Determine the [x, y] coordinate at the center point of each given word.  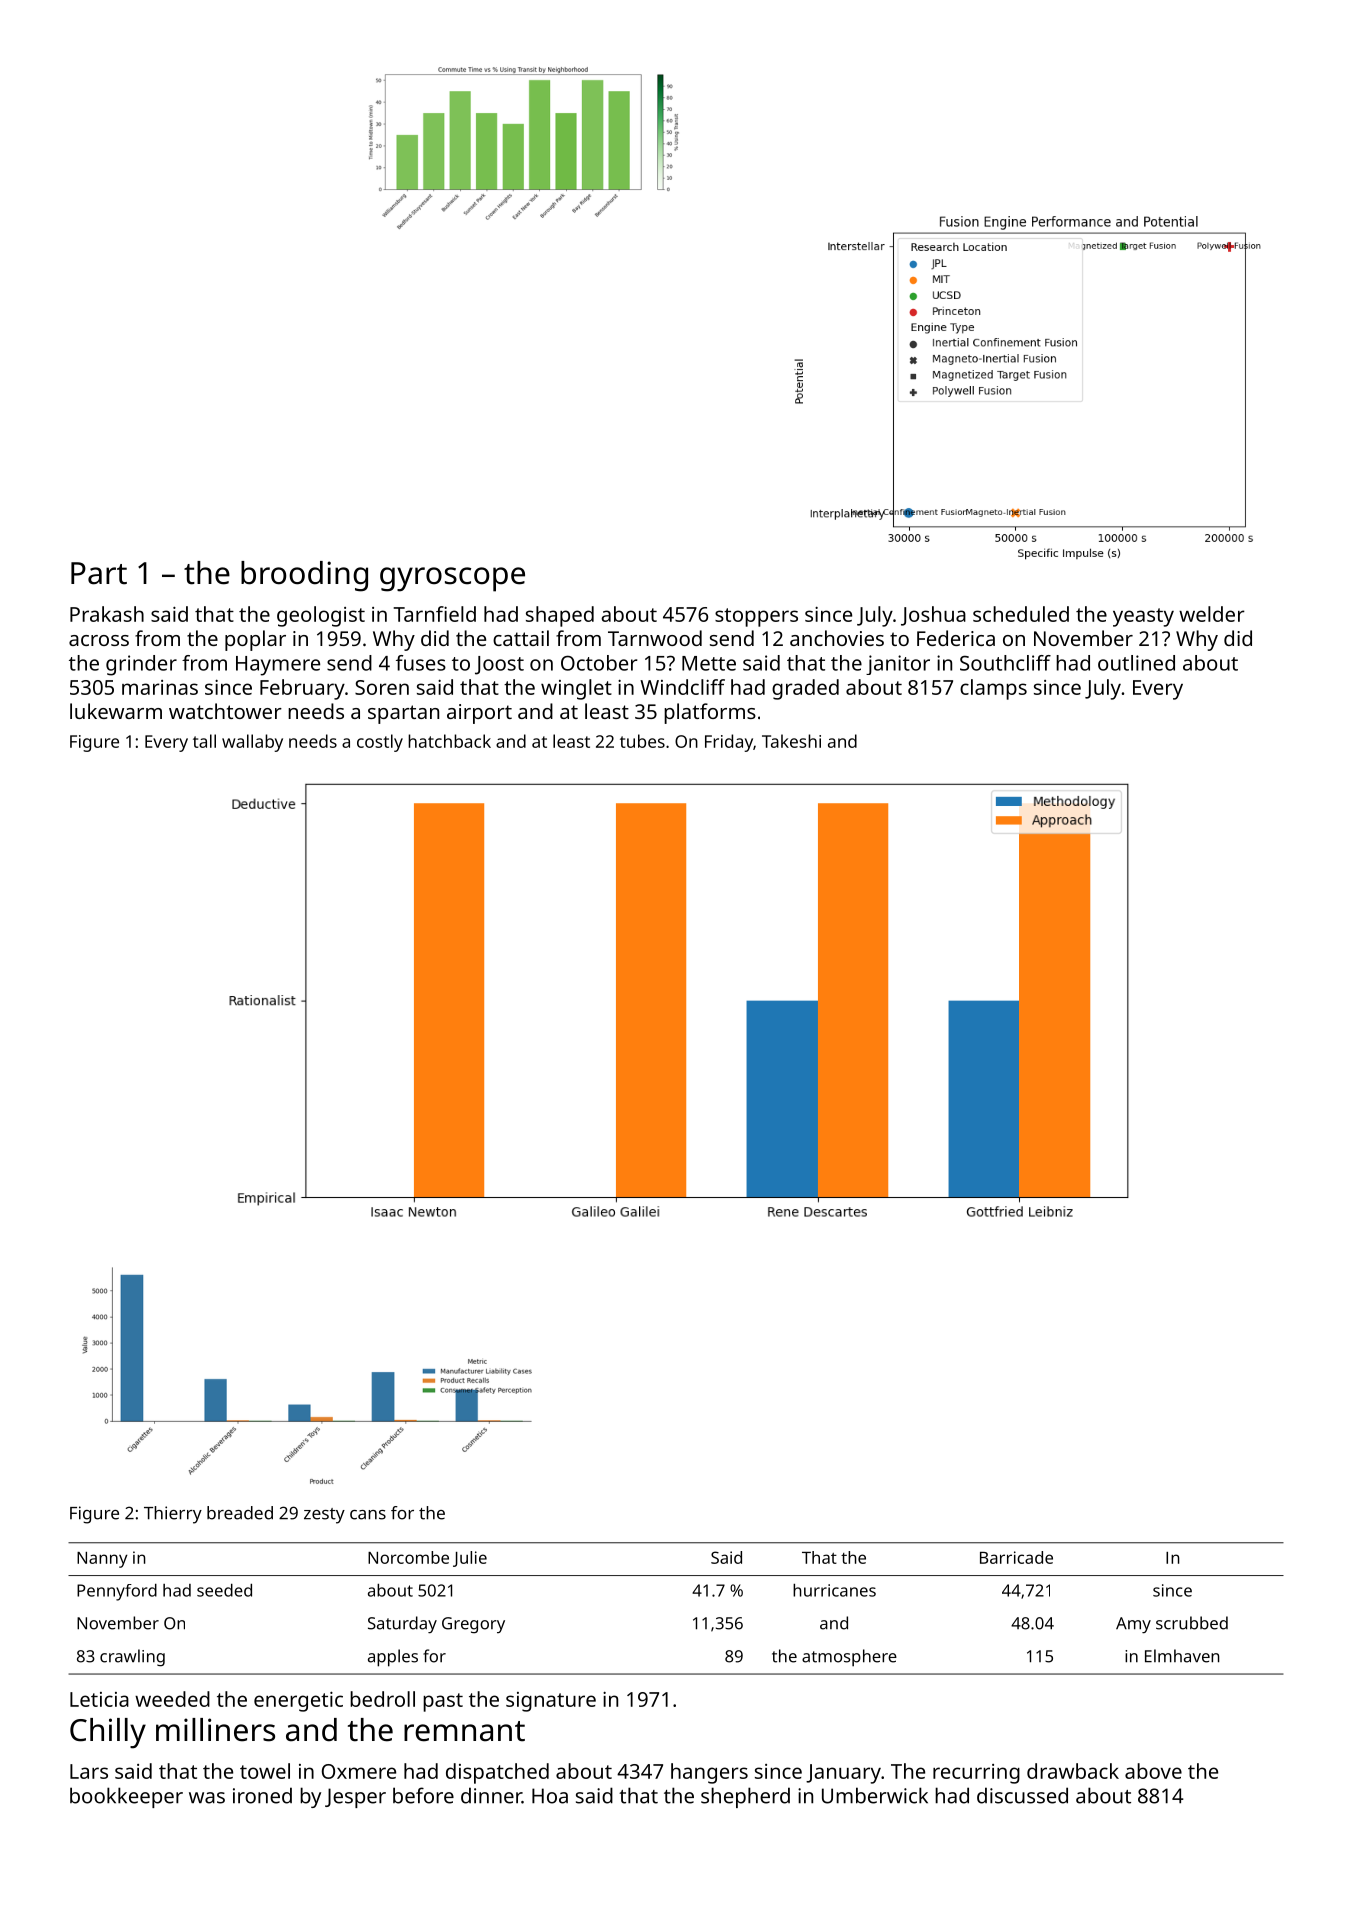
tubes [642, 741]
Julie [470, 1559]
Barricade [1016, 1557]
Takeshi [791, 741]
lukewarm [116, 711]
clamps [993, 689]
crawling [132, 1658]
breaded [240, 1513]
